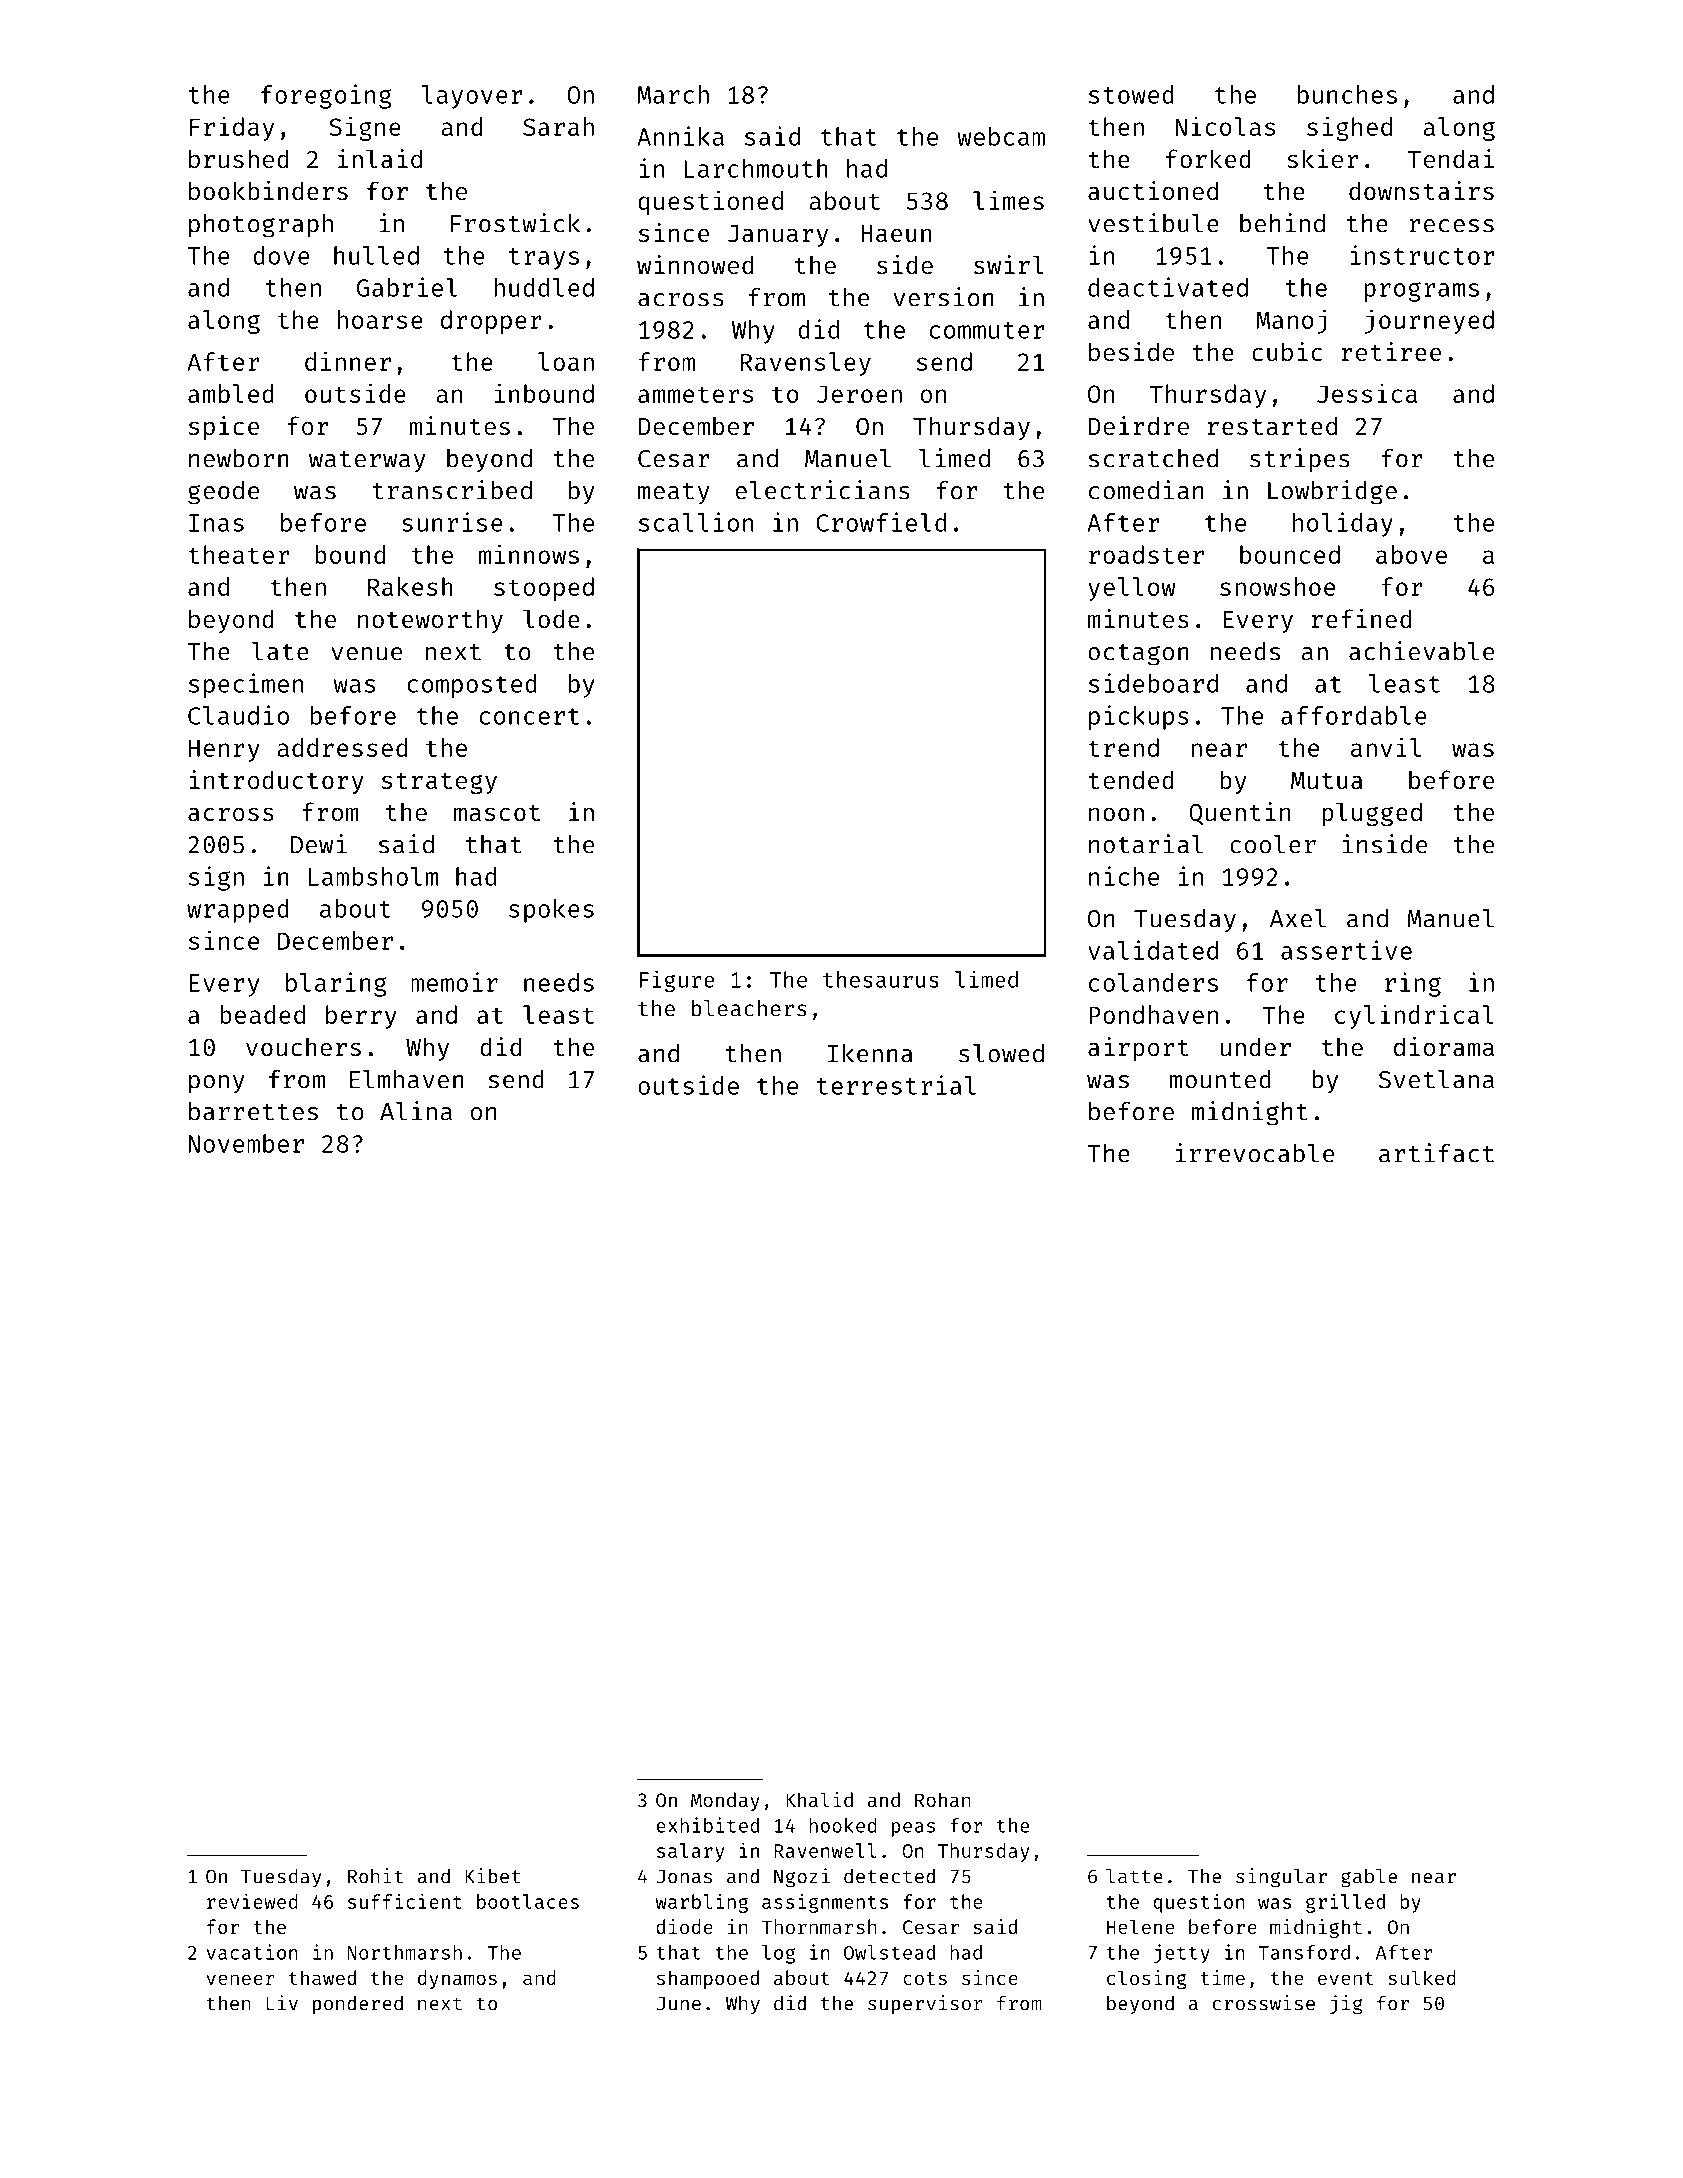 This screenshot has height=2178, width=1683. Describe the element at coordinates (1281, 1878) in the screenshot. I see `singular` at that location.
